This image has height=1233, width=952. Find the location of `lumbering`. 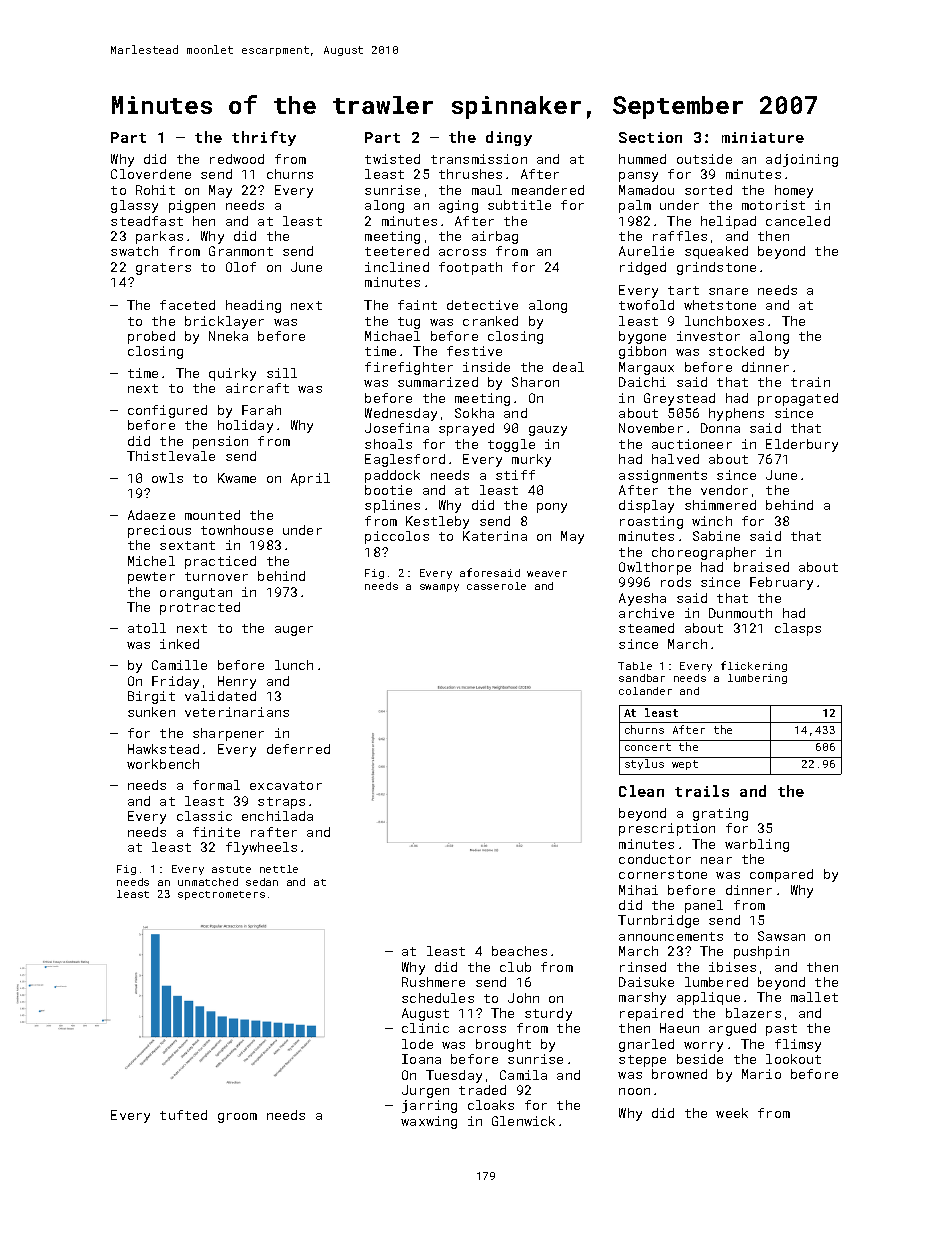

lumbering is located at coordinates (757, 679).
